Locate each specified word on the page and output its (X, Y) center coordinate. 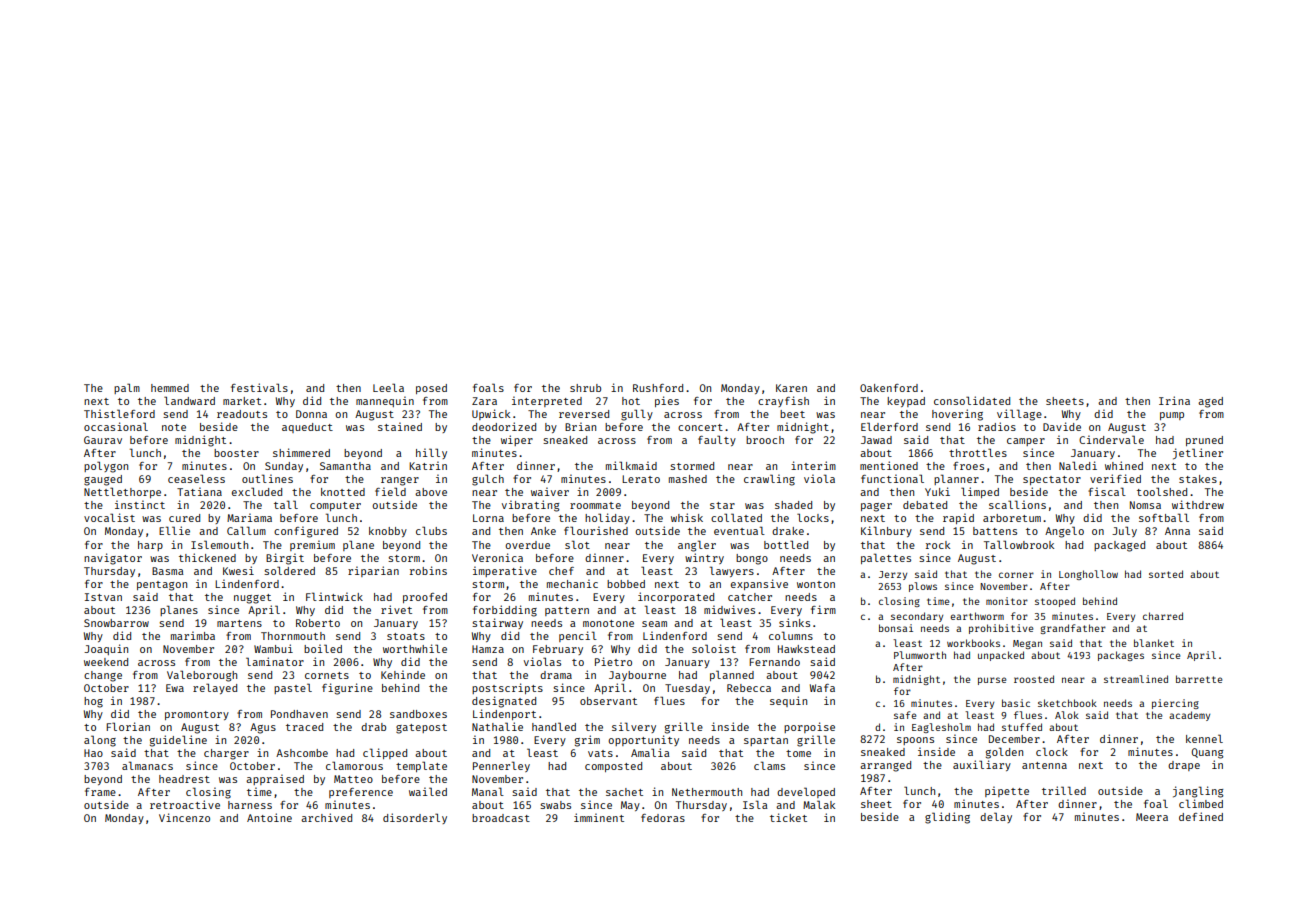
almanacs (147, 765)
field (390, 491)
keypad (906, 402)
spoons (915, 741)
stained (400, 426)
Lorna (488, 518)
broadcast (501, 818)
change (103, 676)
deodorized (504, 426)
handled (554, 726)
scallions (1017, 504)
